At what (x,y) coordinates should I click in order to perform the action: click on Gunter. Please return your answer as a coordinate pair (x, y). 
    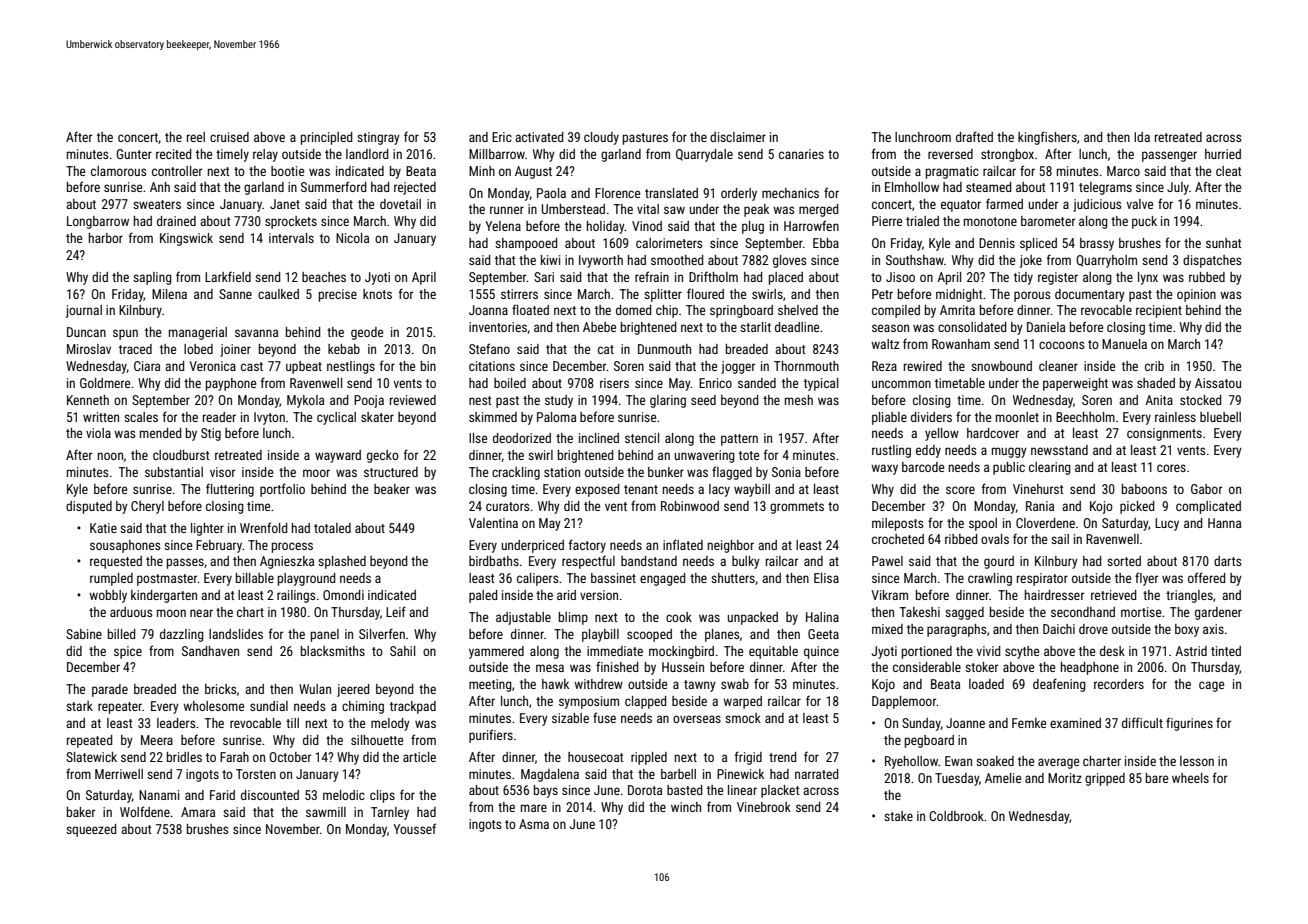
    Looking at the image, I should click on (134, 154).
